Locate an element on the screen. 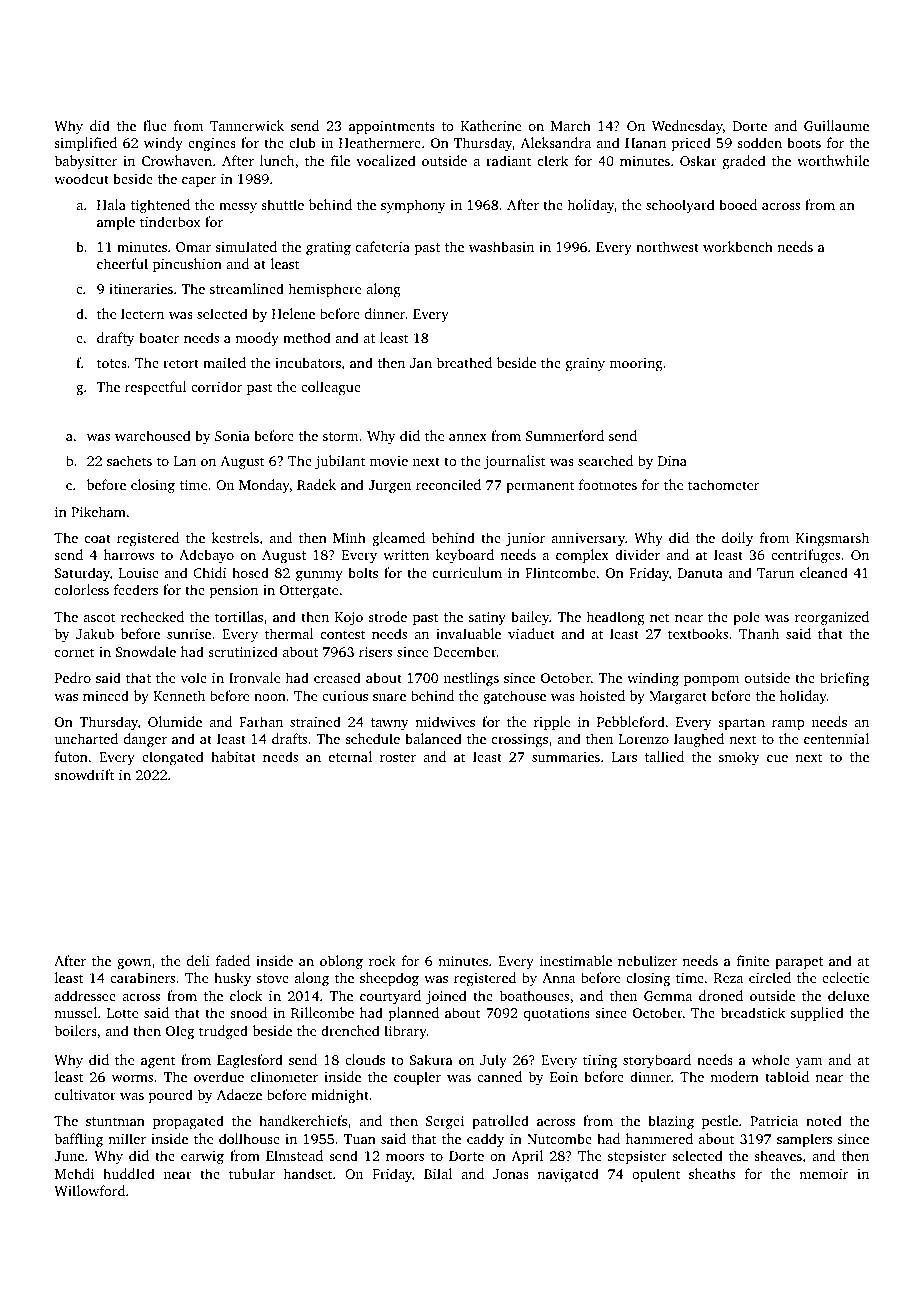 The height and width of the screenshot is (1308, 924). permanent is located at coordinates (540, 487).
